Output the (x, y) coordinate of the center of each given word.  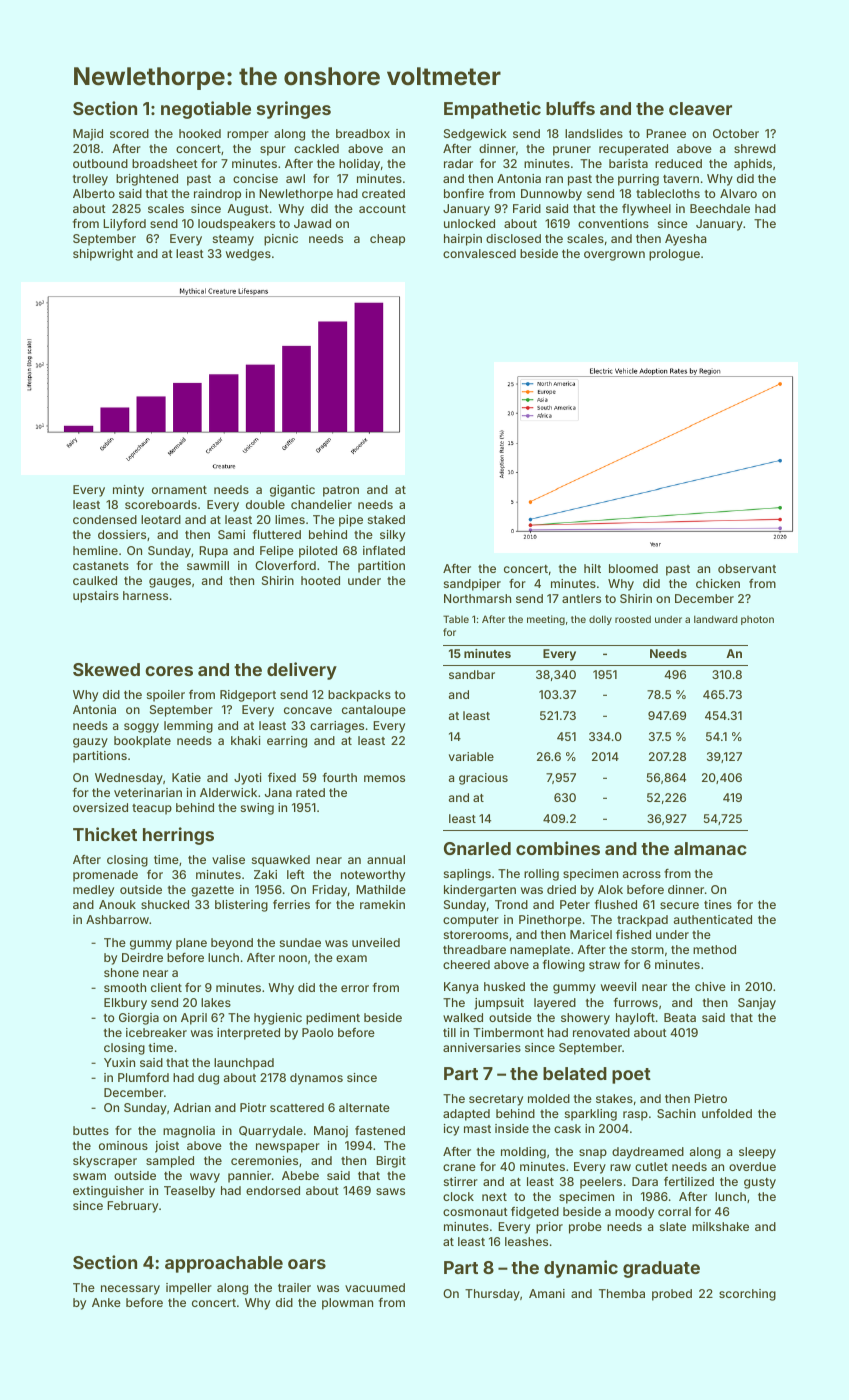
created (383, 193)
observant (747, 568)
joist (167, 1147)
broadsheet (165, 163)
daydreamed (648, 1153)
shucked (165, 904)
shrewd (755, 148)
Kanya (461, 988)
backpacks (359, 696)
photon (757, 620)
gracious (483, 779)
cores (169, 671)
